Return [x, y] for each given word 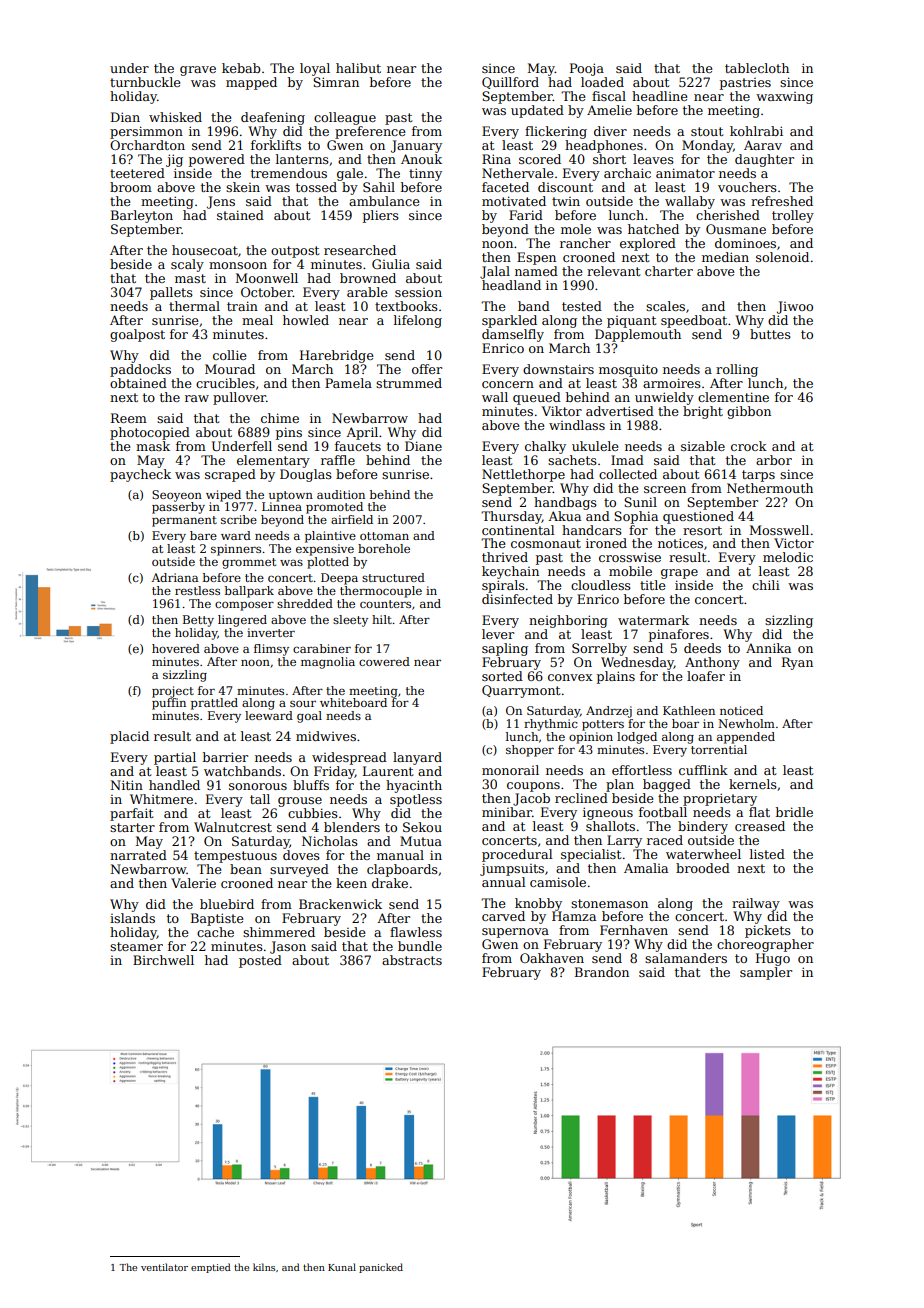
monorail [510, 770]
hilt [382, 619]
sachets [572, 460]
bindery [703, 827]
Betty [198, 621]
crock [749, 446]
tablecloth [757, 68]
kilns [264, 1267]
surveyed [299, 870]
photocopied [150, 433]
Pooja [587, 69]
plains [616, 677]
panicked [381, 1268]
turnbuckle [145, 82]
